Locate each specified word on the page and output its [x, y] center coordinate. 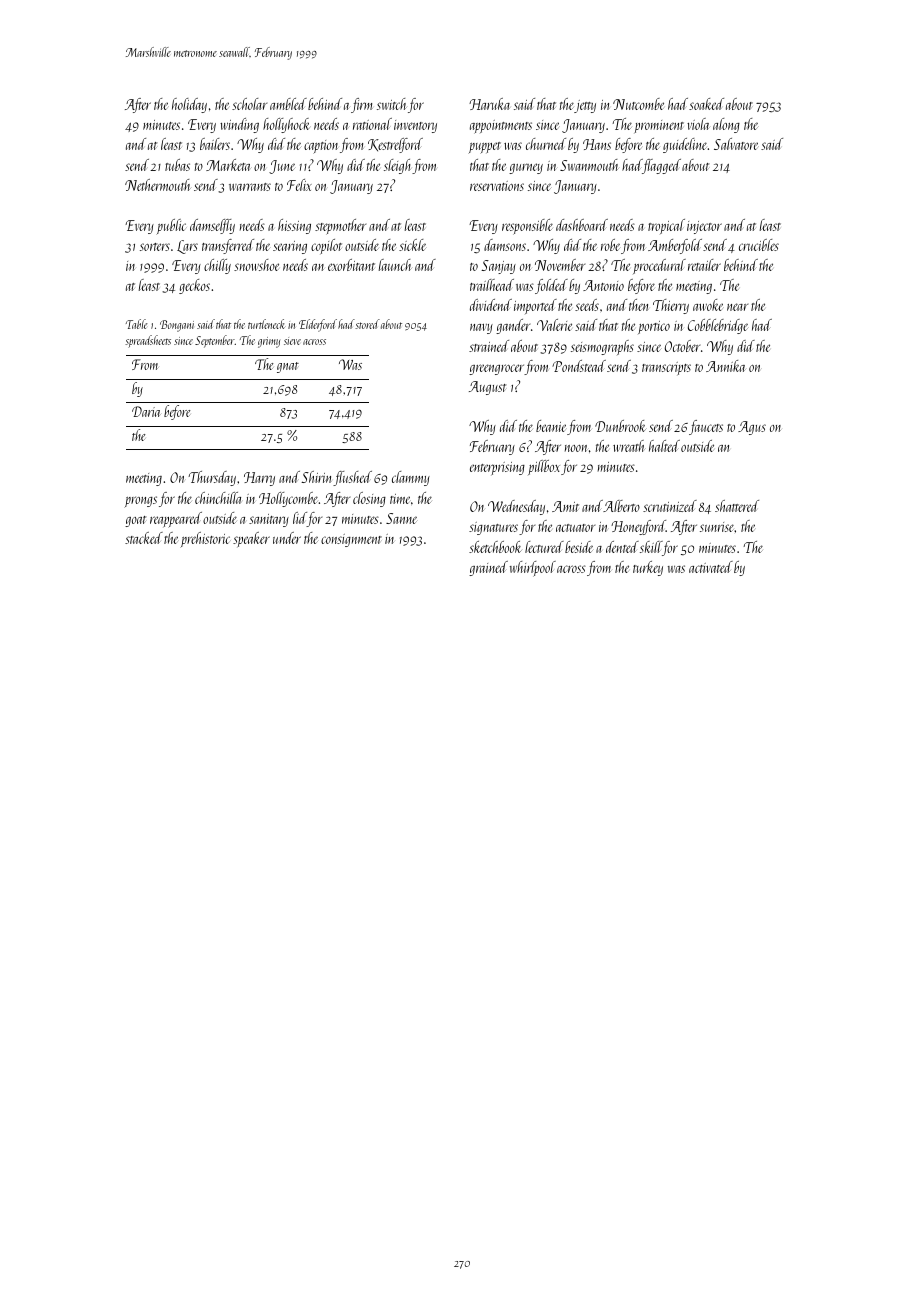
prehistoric [205, 540]
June [282, 167]
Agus [752, 428]
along [726, 125]
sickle [412, 245]
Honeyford [638, 527]
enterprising [497, 468]
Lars [187, 247]
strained [489, 346]
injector [704, 227]
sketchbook [495, 547]
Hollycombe [289, 499]
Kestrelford [395, 145]
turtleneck [267, 324]
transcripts [666, 368]
